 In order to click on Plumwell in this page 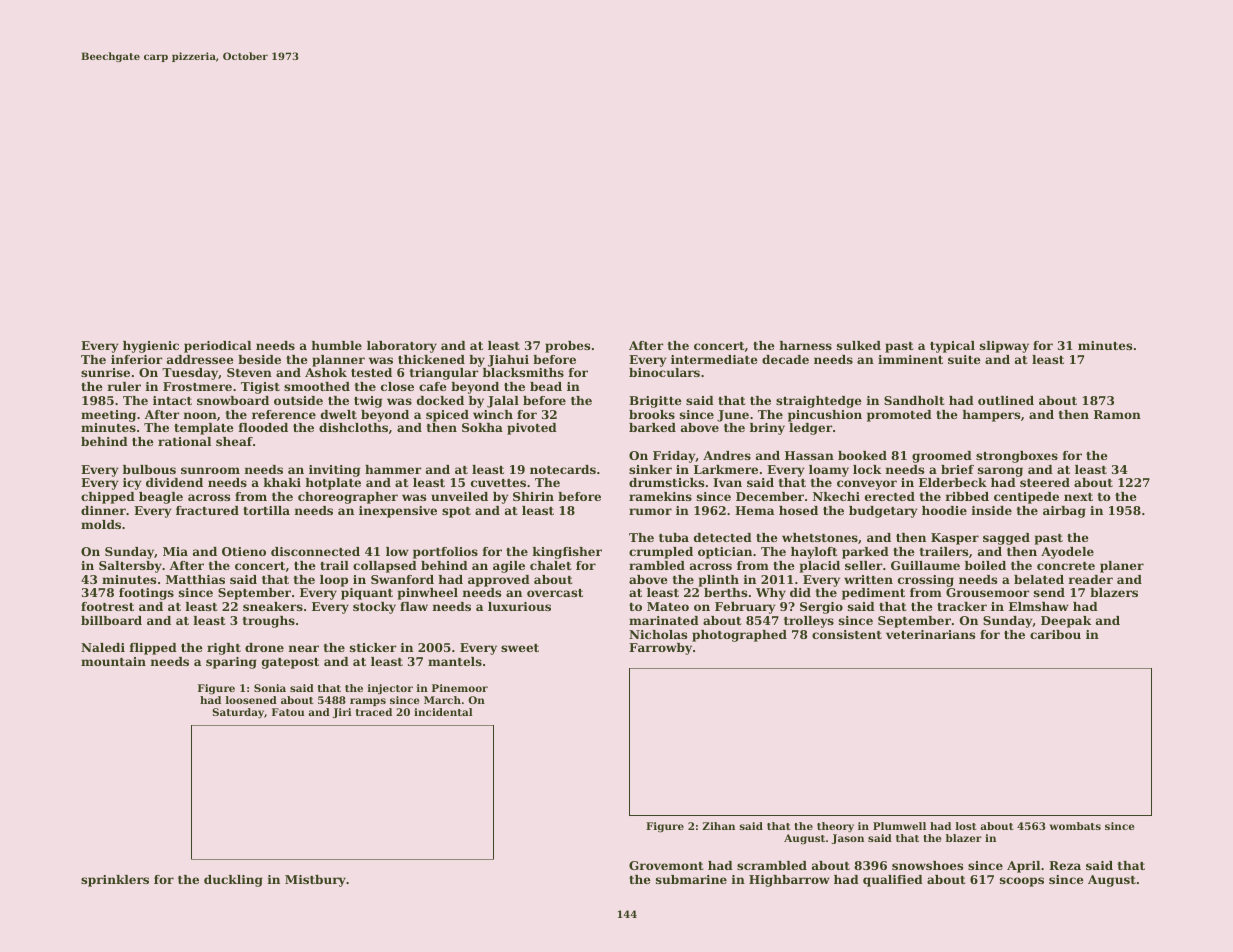, I will do `click(899, 826)`.
